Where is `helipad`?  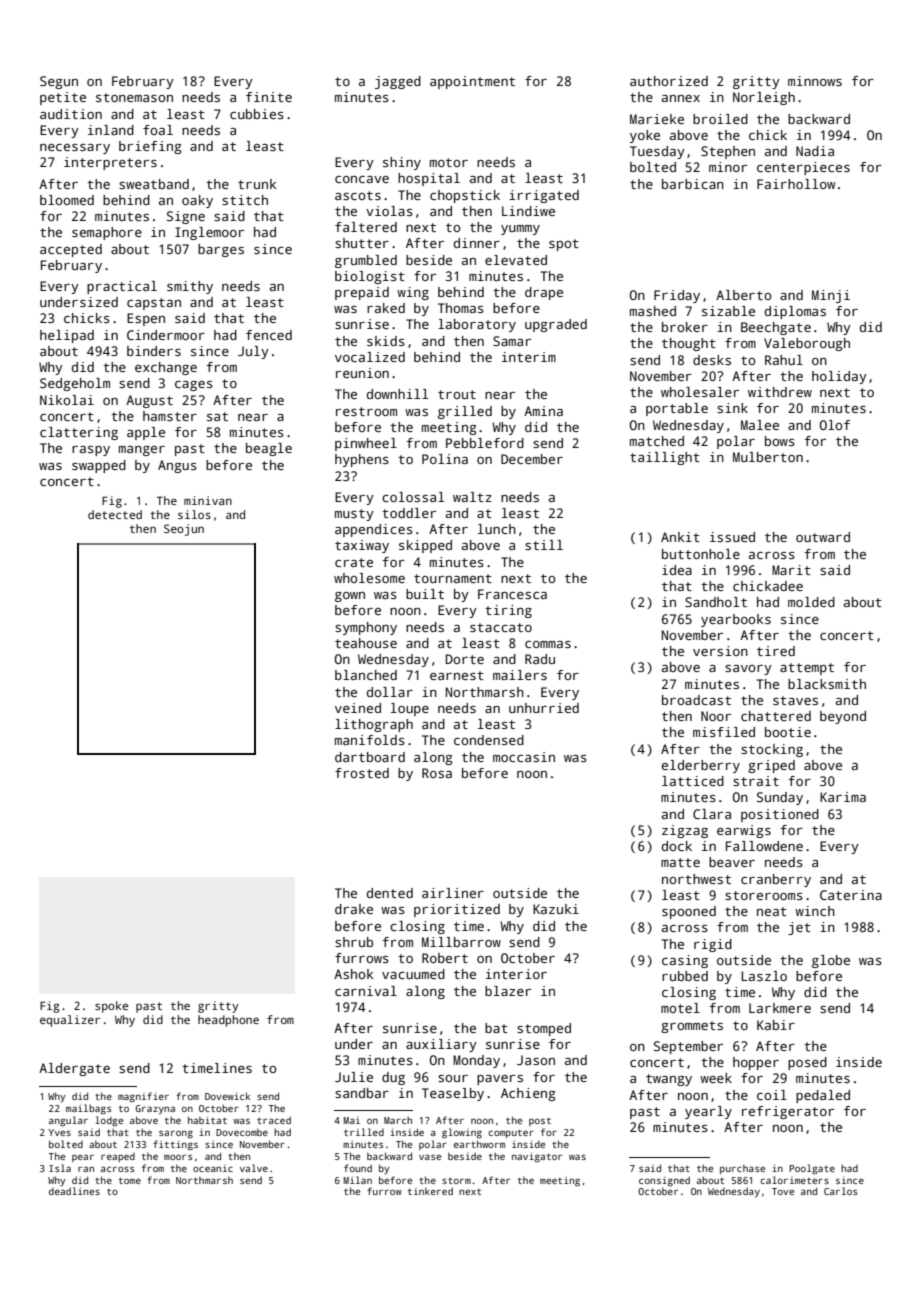 helipad is located at coordinates (67, 336).
